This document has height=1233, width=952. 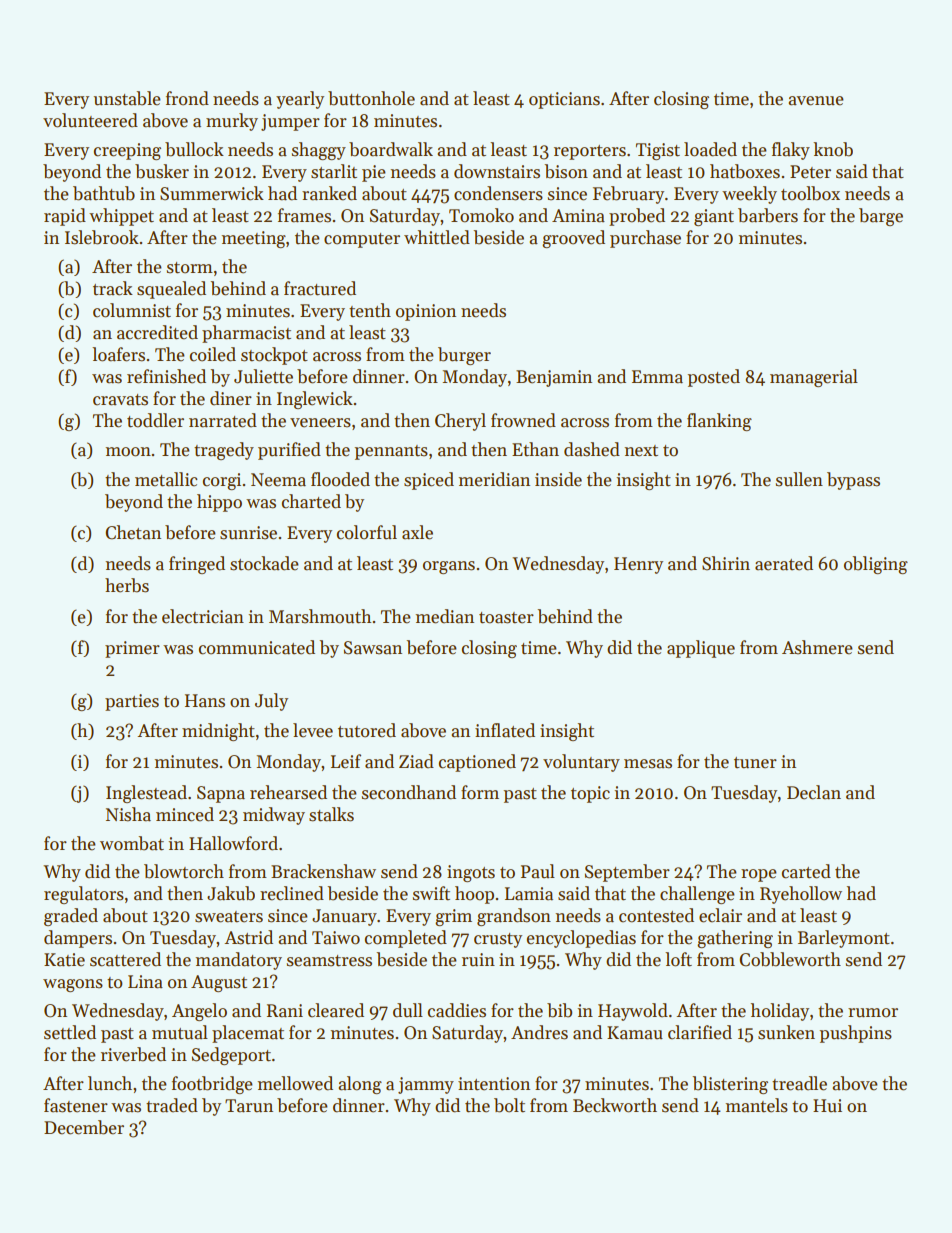 What do you see at coordinates (564, 100) in the document?
I see `opticians` at bounding box center [564, 100].
